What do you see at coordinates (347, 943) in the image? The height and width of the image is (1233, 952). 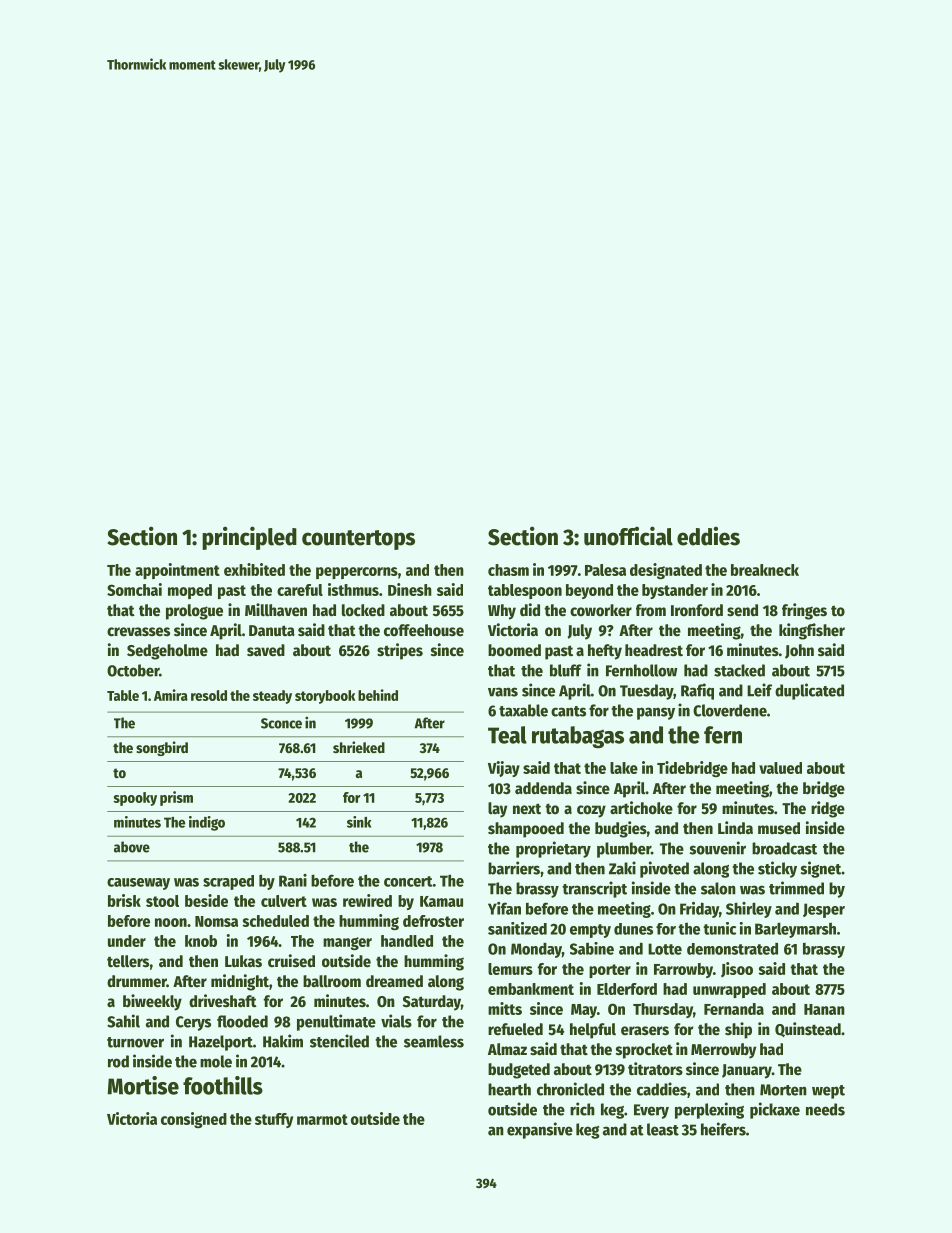 I see `manger` at bounding box center [347, 943].
